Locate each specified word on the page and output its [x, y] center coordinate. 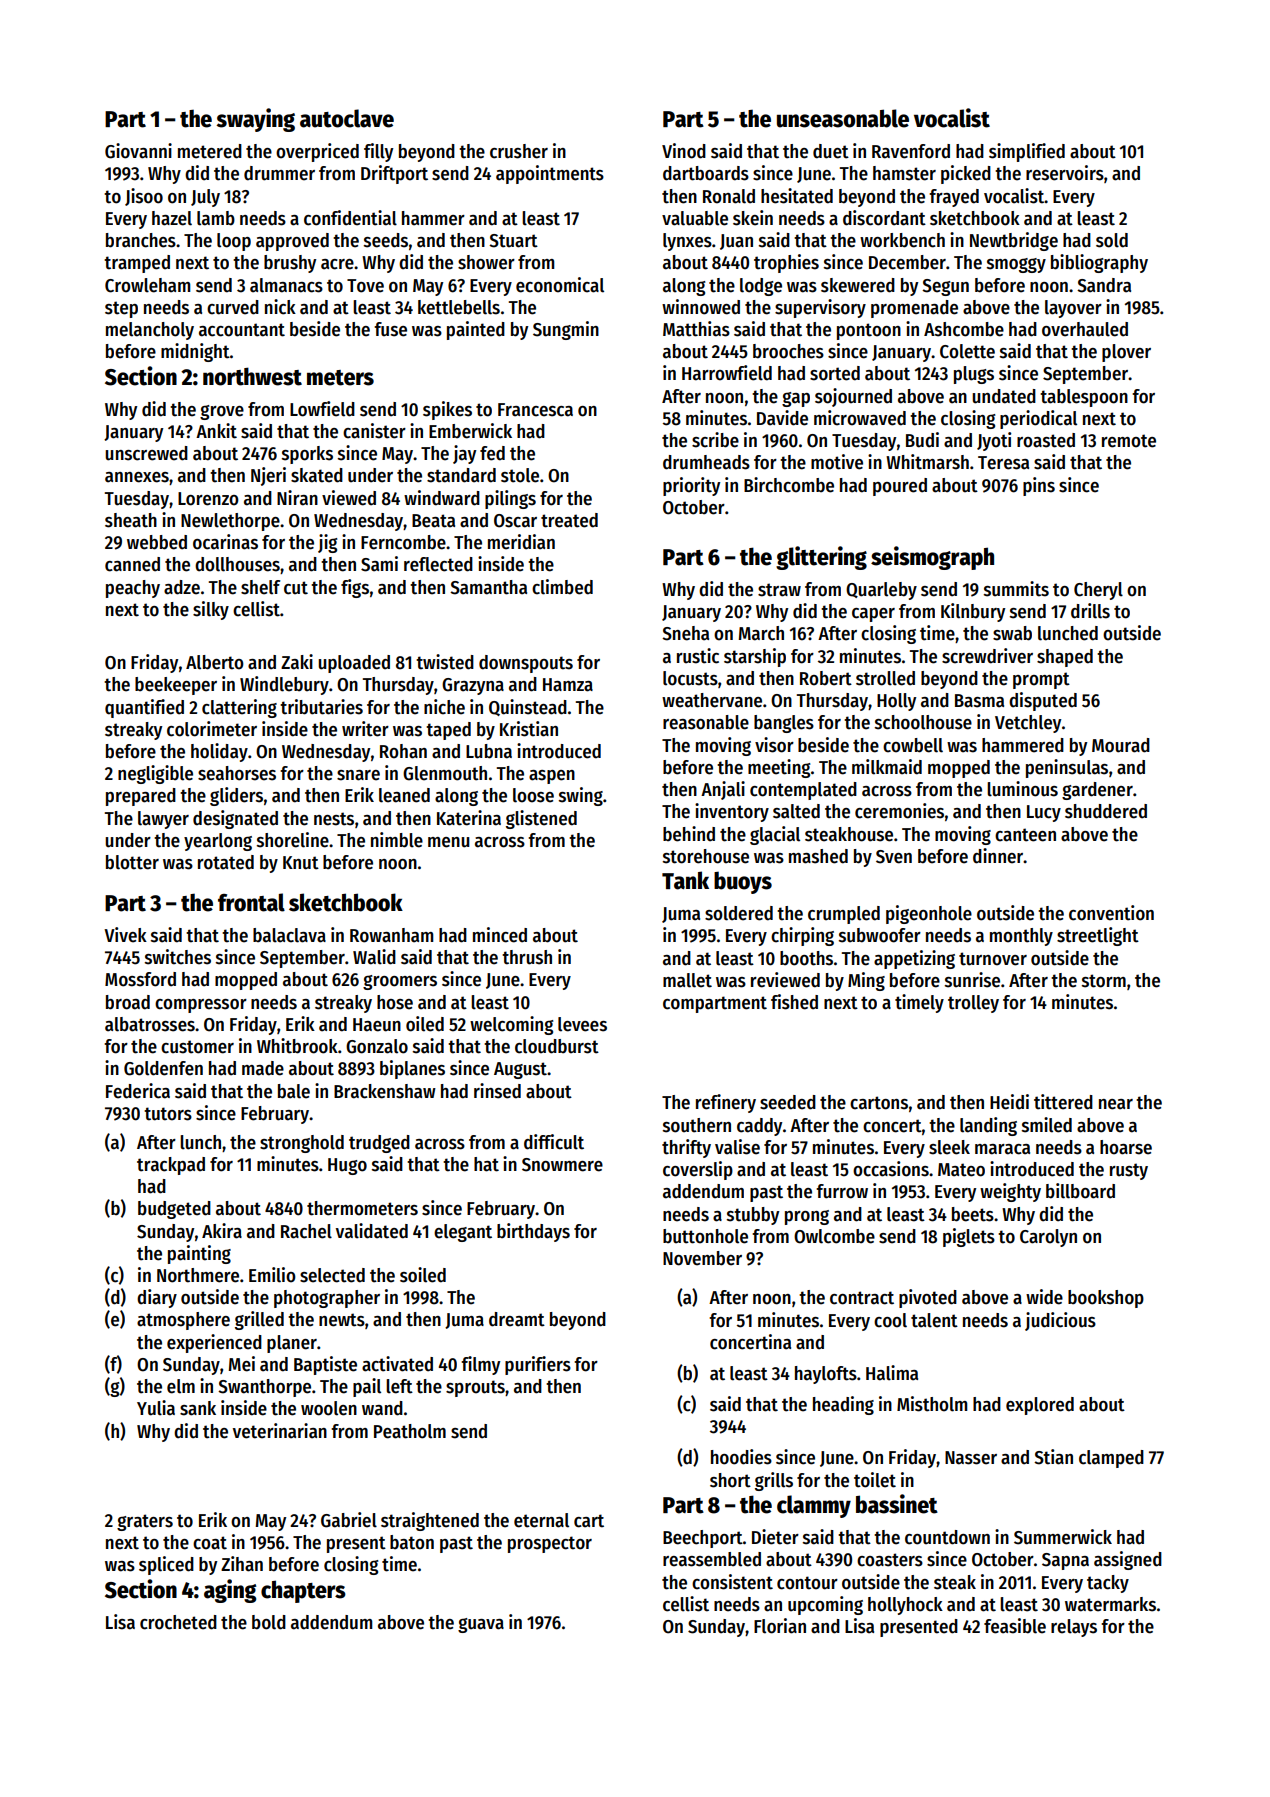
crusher [519, 151]
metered [210, 151]
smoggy [1016, 265]
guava [481, 1625]
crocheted [178, 1622]
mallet [687, 980]
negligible [155, 774]
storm [1104, 981]
